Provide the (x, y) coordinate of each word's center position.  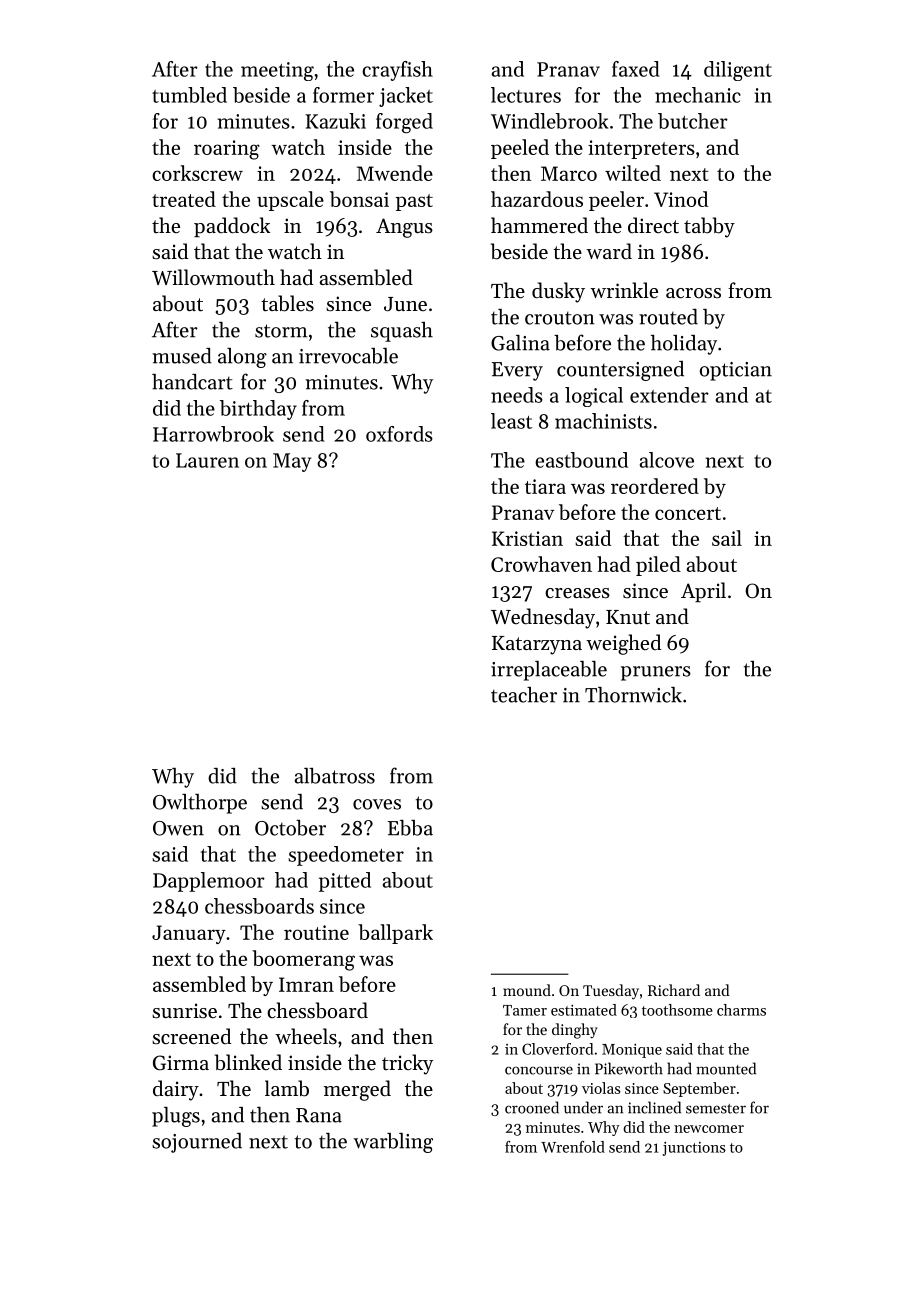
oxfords (399, 434)
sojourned (197, 1143)
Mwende (395, 173)
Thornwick (633, 695)
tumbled (189, 95)
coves (377, 804)
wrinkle (624, 290)
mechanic (698, 95)
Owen (178, 828)
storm (281, 331)
